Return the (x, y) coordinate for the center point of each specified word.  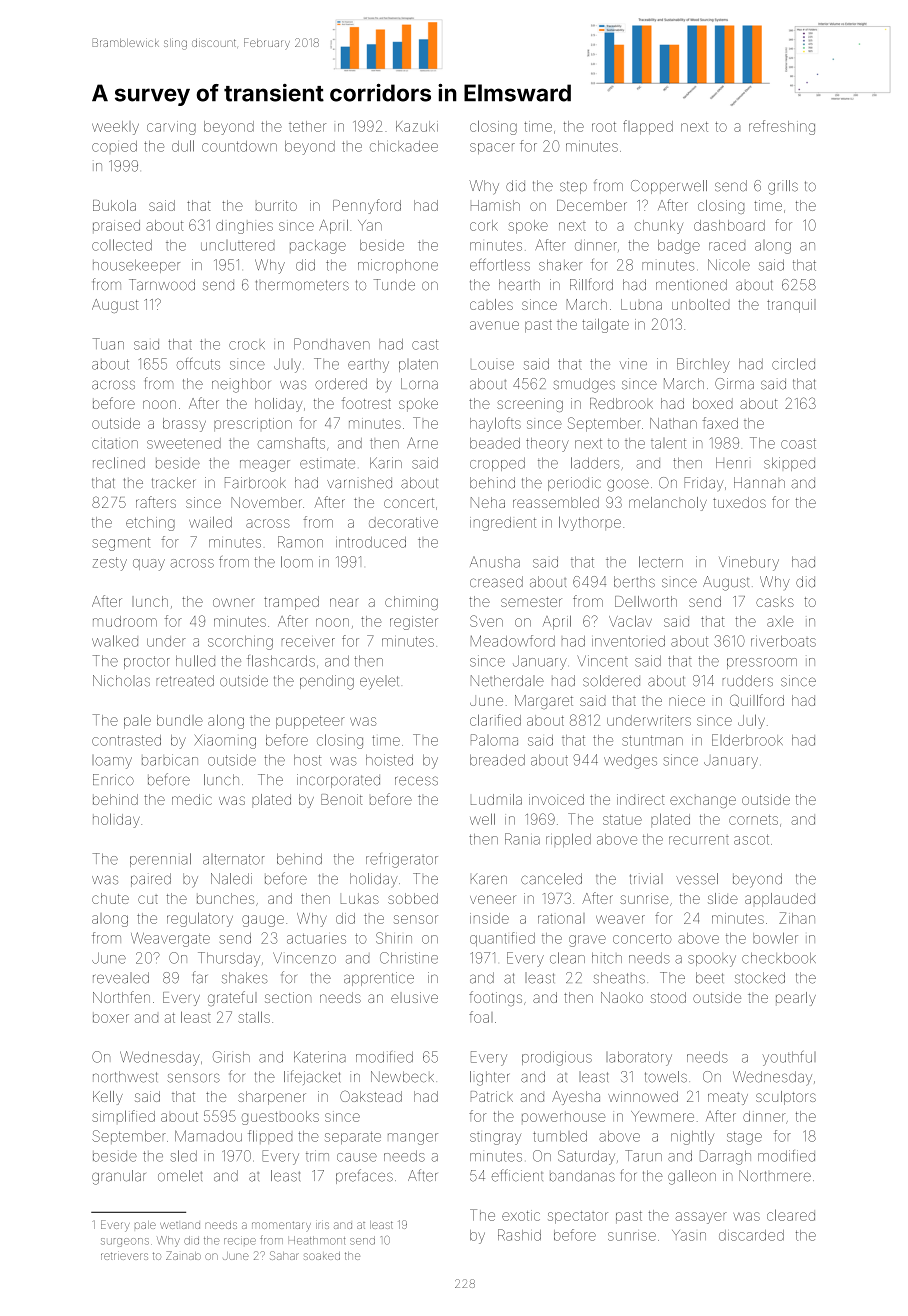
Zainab (183, 1255)
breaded (497, 760)
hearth (519, 285)
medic (192, 799)
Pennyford (367, 206)
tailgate (605, 325)
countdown (239, 146)
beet (709, 978)
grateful (232, 998)
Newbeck (402, 1077)
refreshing (782, 127)
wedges (630, 761)
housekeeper (136, 266)
